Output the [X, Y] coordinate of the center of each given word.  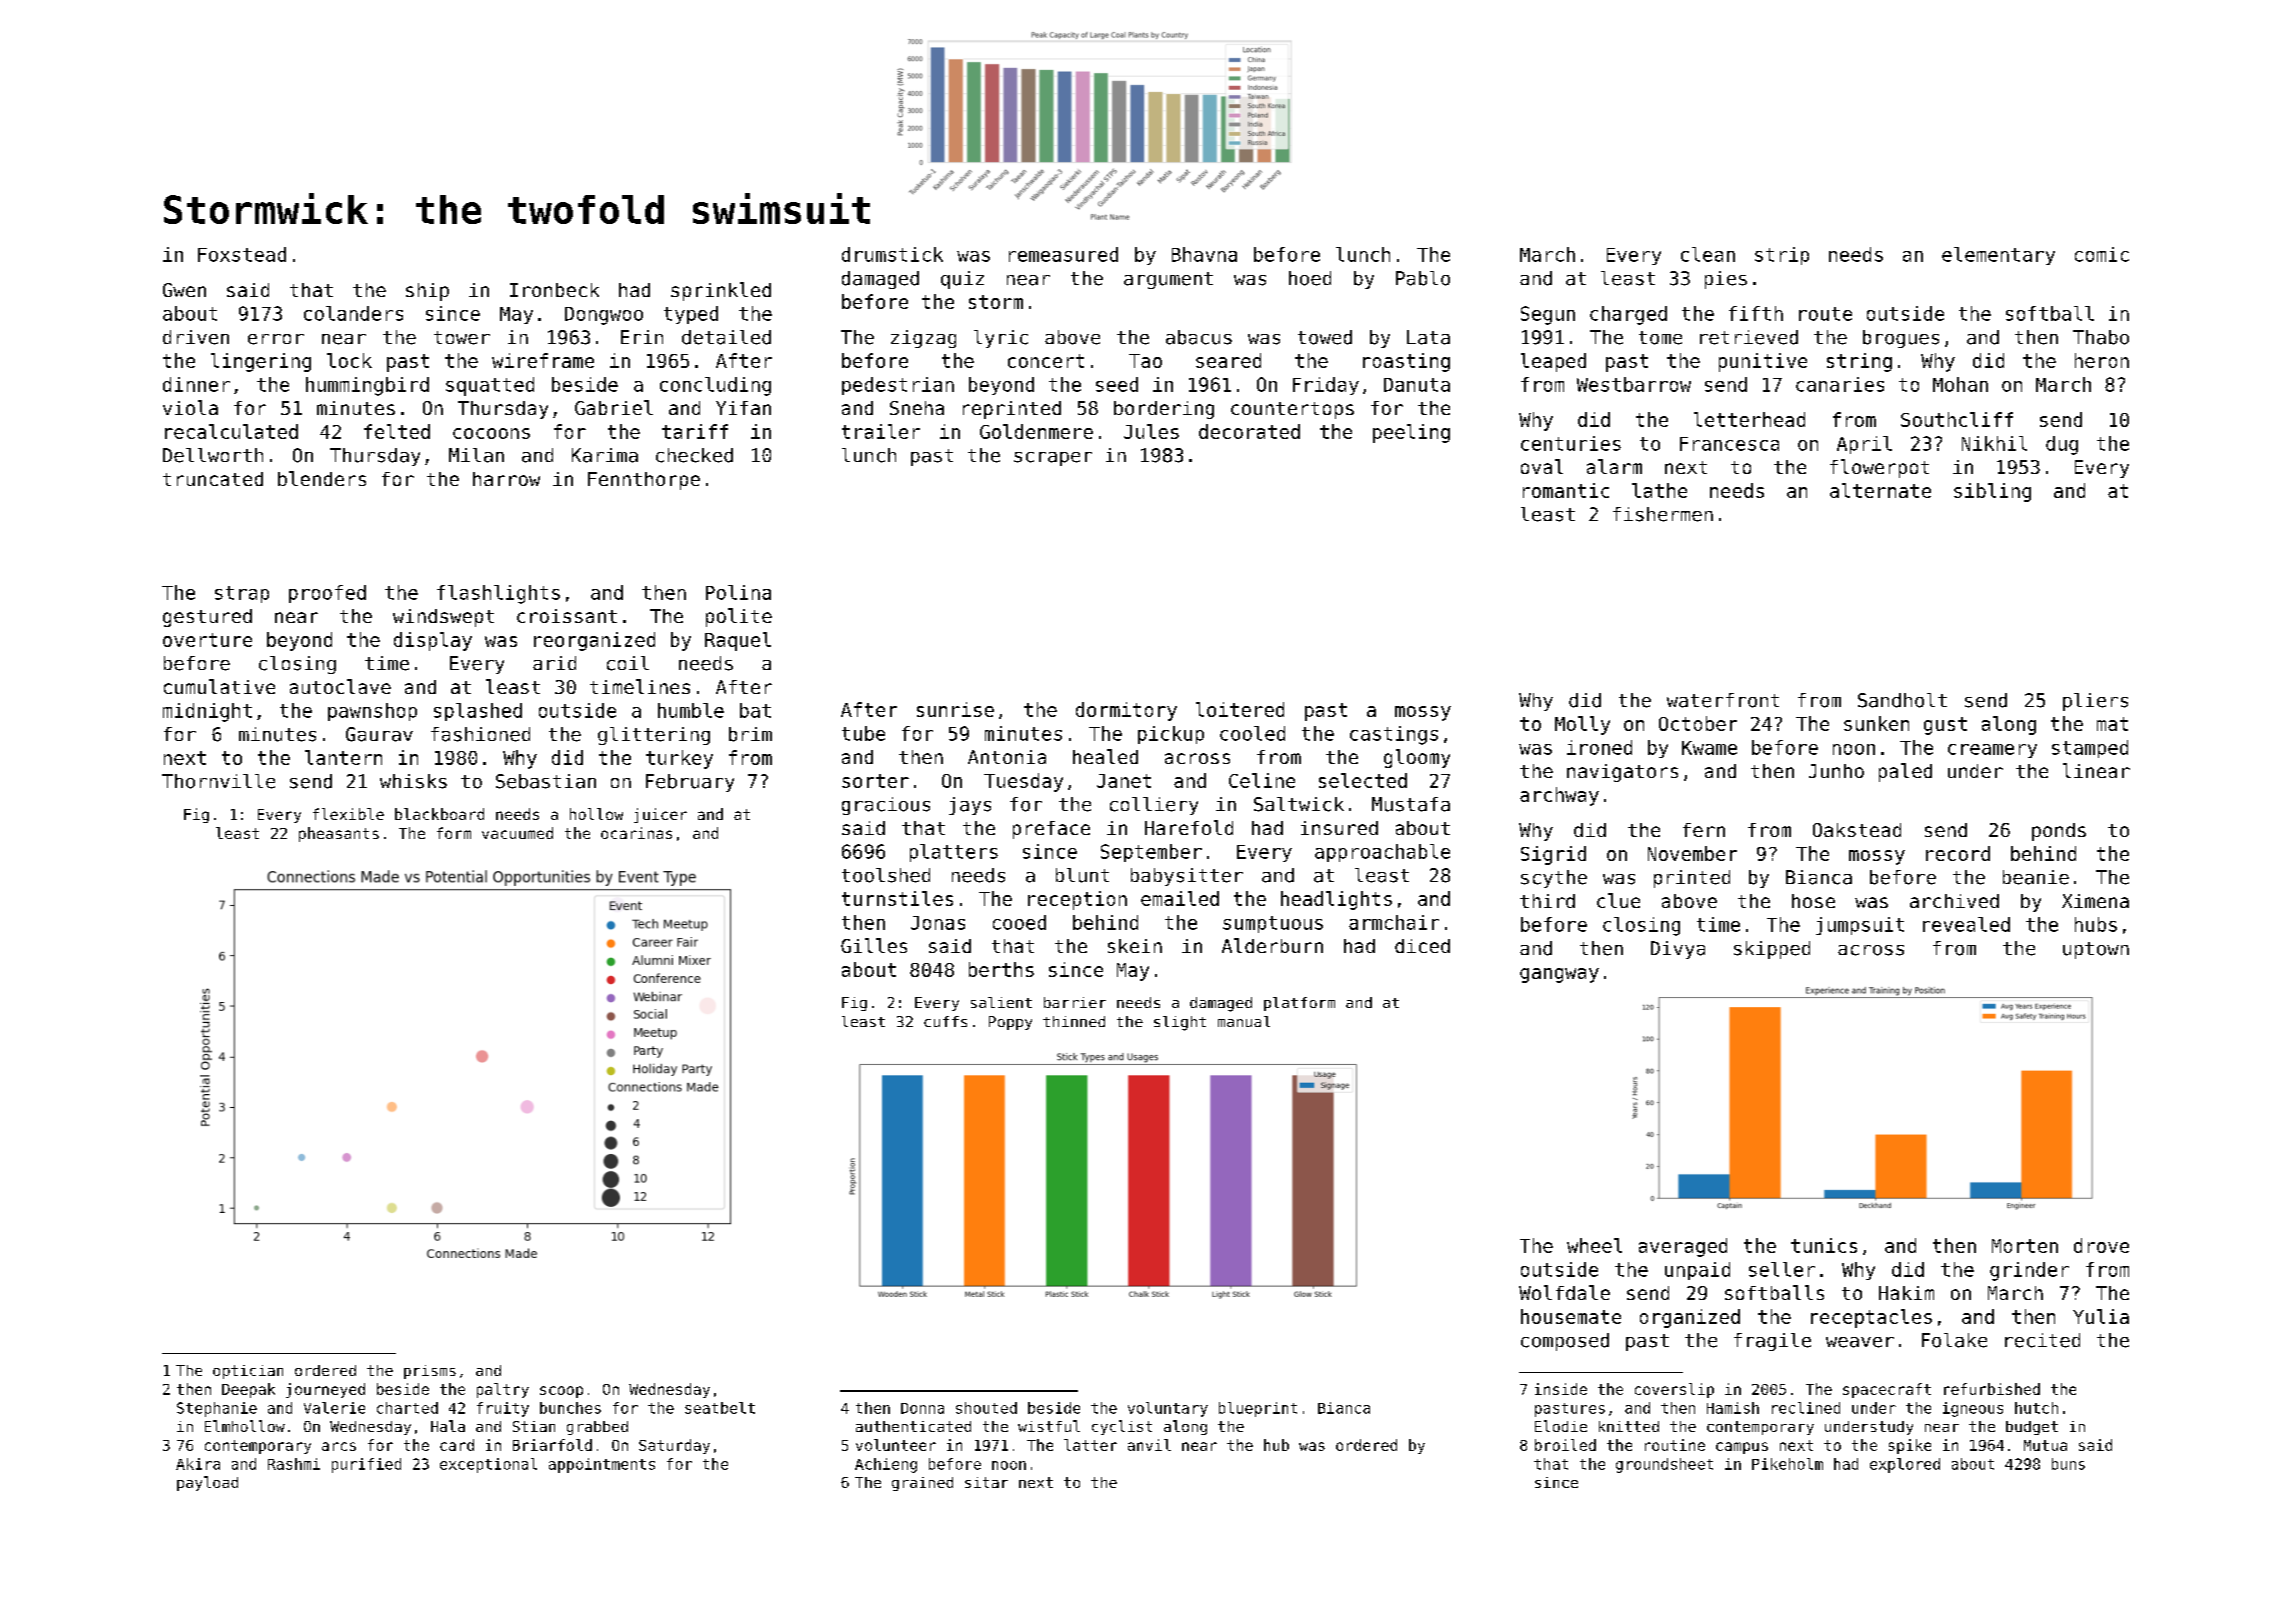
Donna [922, 1408]
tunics [1824, 1245]
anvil [1149, 1445]
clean [1708, 254]
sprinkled [721, 291]
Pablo [1423, 278]
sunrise [955, 709]
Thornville [218, 781]
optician [248, 1372]
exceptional [488, 1465]
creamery [1992, 751]
